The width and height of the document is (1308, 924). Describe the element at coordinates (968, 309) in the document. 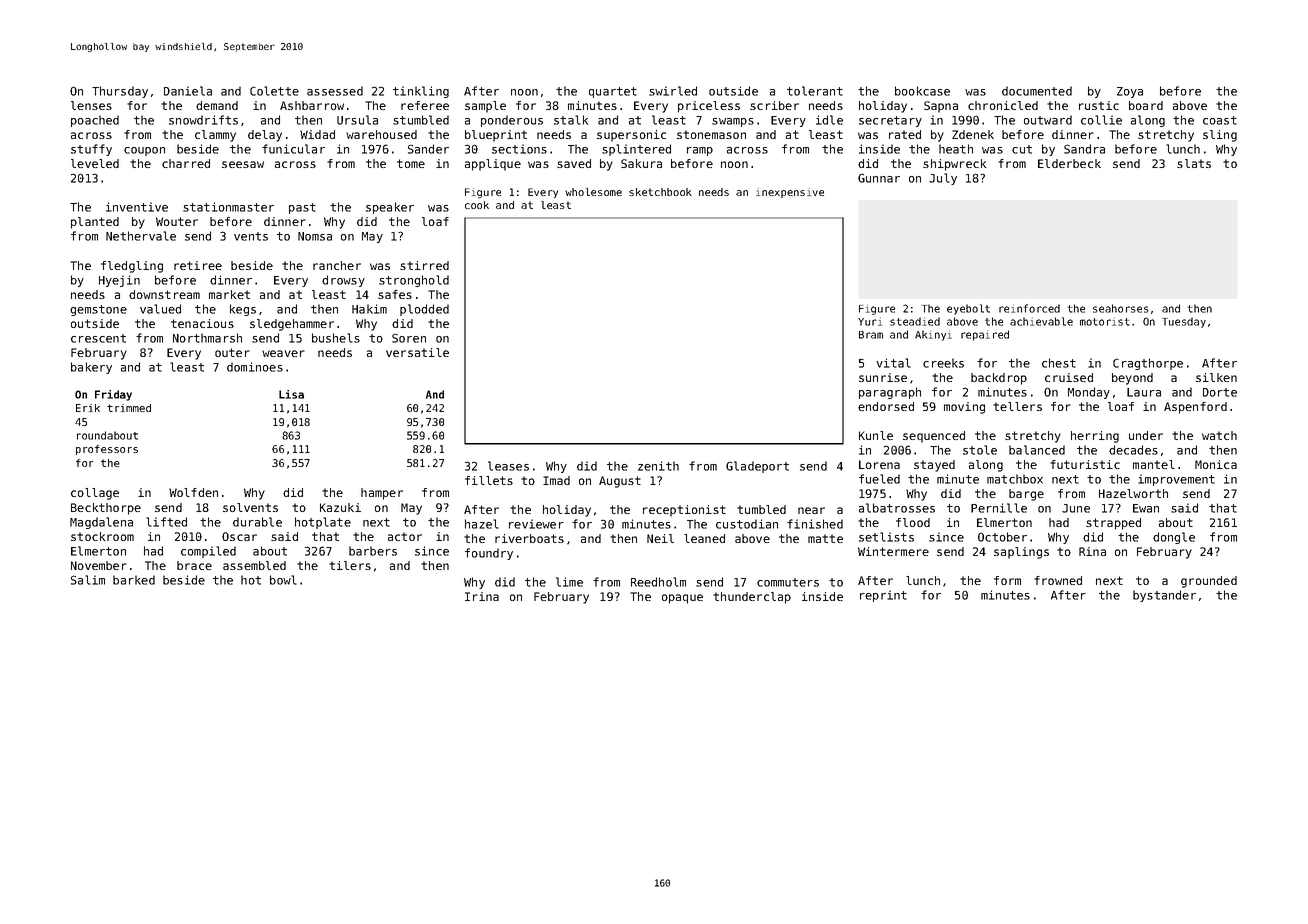

I see `eyebolt` at that location.
